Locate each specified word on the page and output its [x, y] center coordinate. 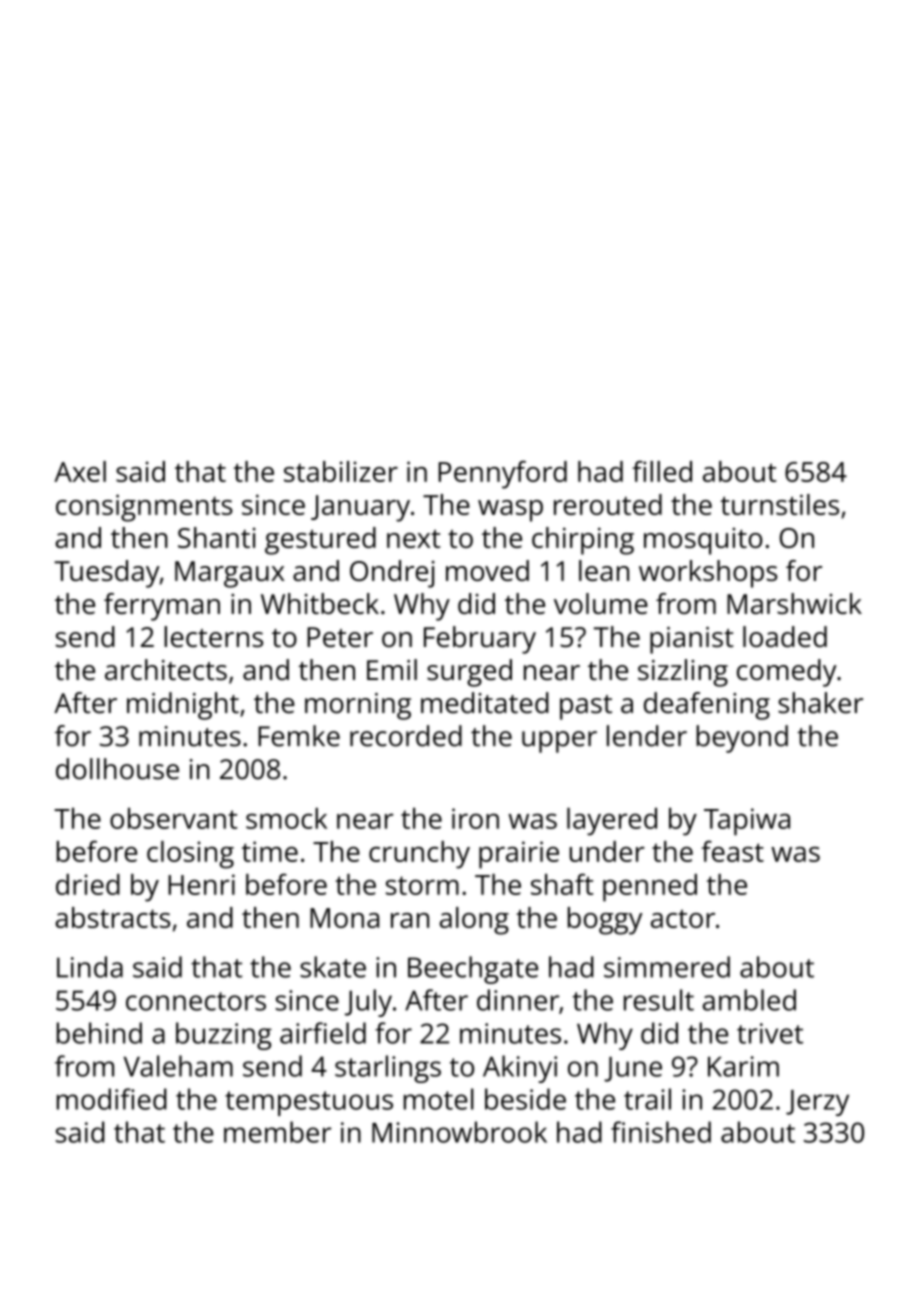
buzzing [224, 1036]
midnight [183, 706]
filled [662, 471]
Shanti [217, 537]
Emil [392, 669]
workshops [708, 574]
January [360, 508]
